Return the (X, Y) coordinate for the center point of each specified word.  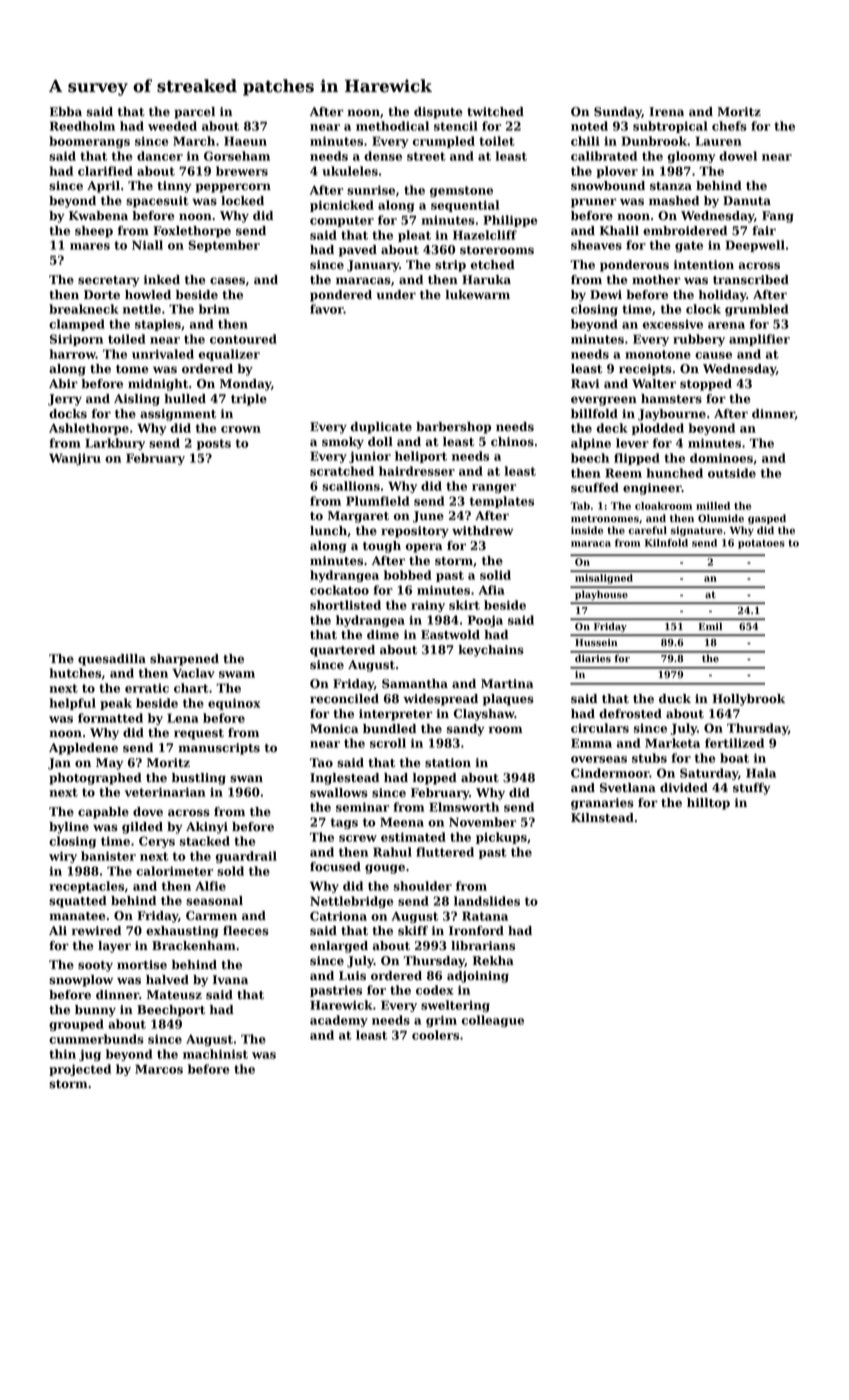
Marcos (159, 1069)
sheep (94, 232)
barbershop (453, 428)
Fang (778, 217)
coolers (435, 1035)
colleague (493, 1021)
